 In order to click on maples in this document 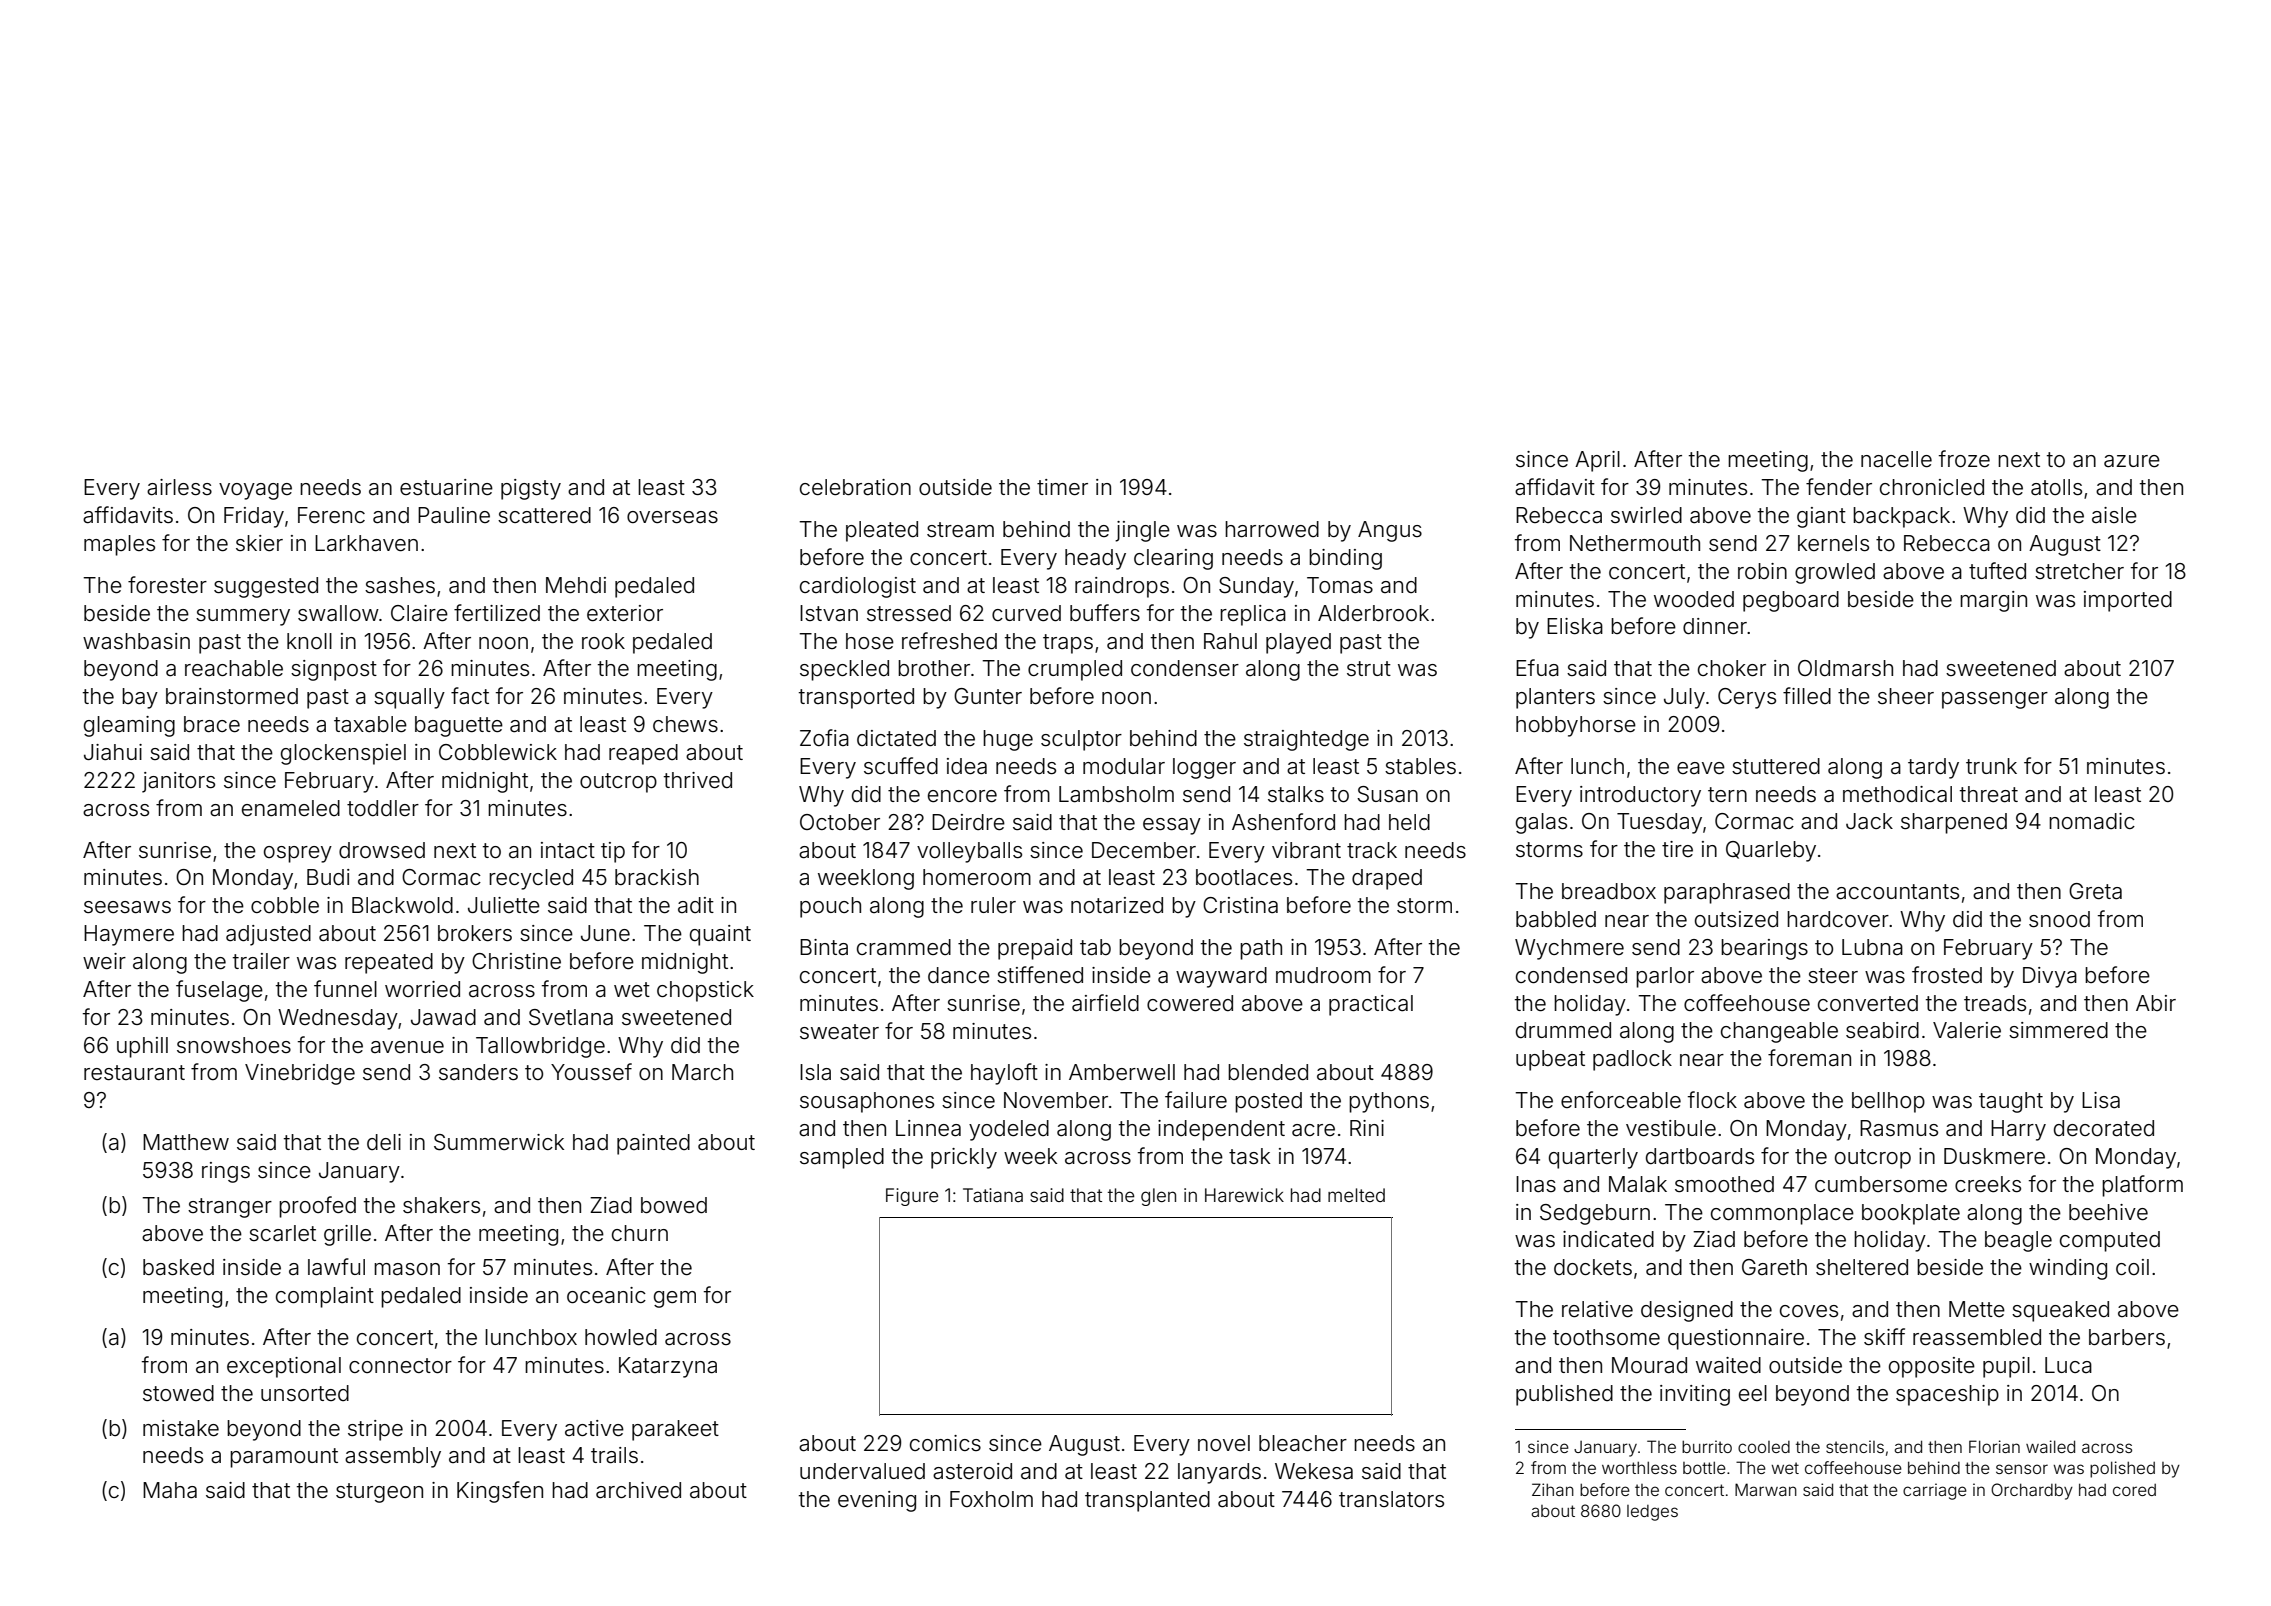, I will do `click(119, 545)`.
